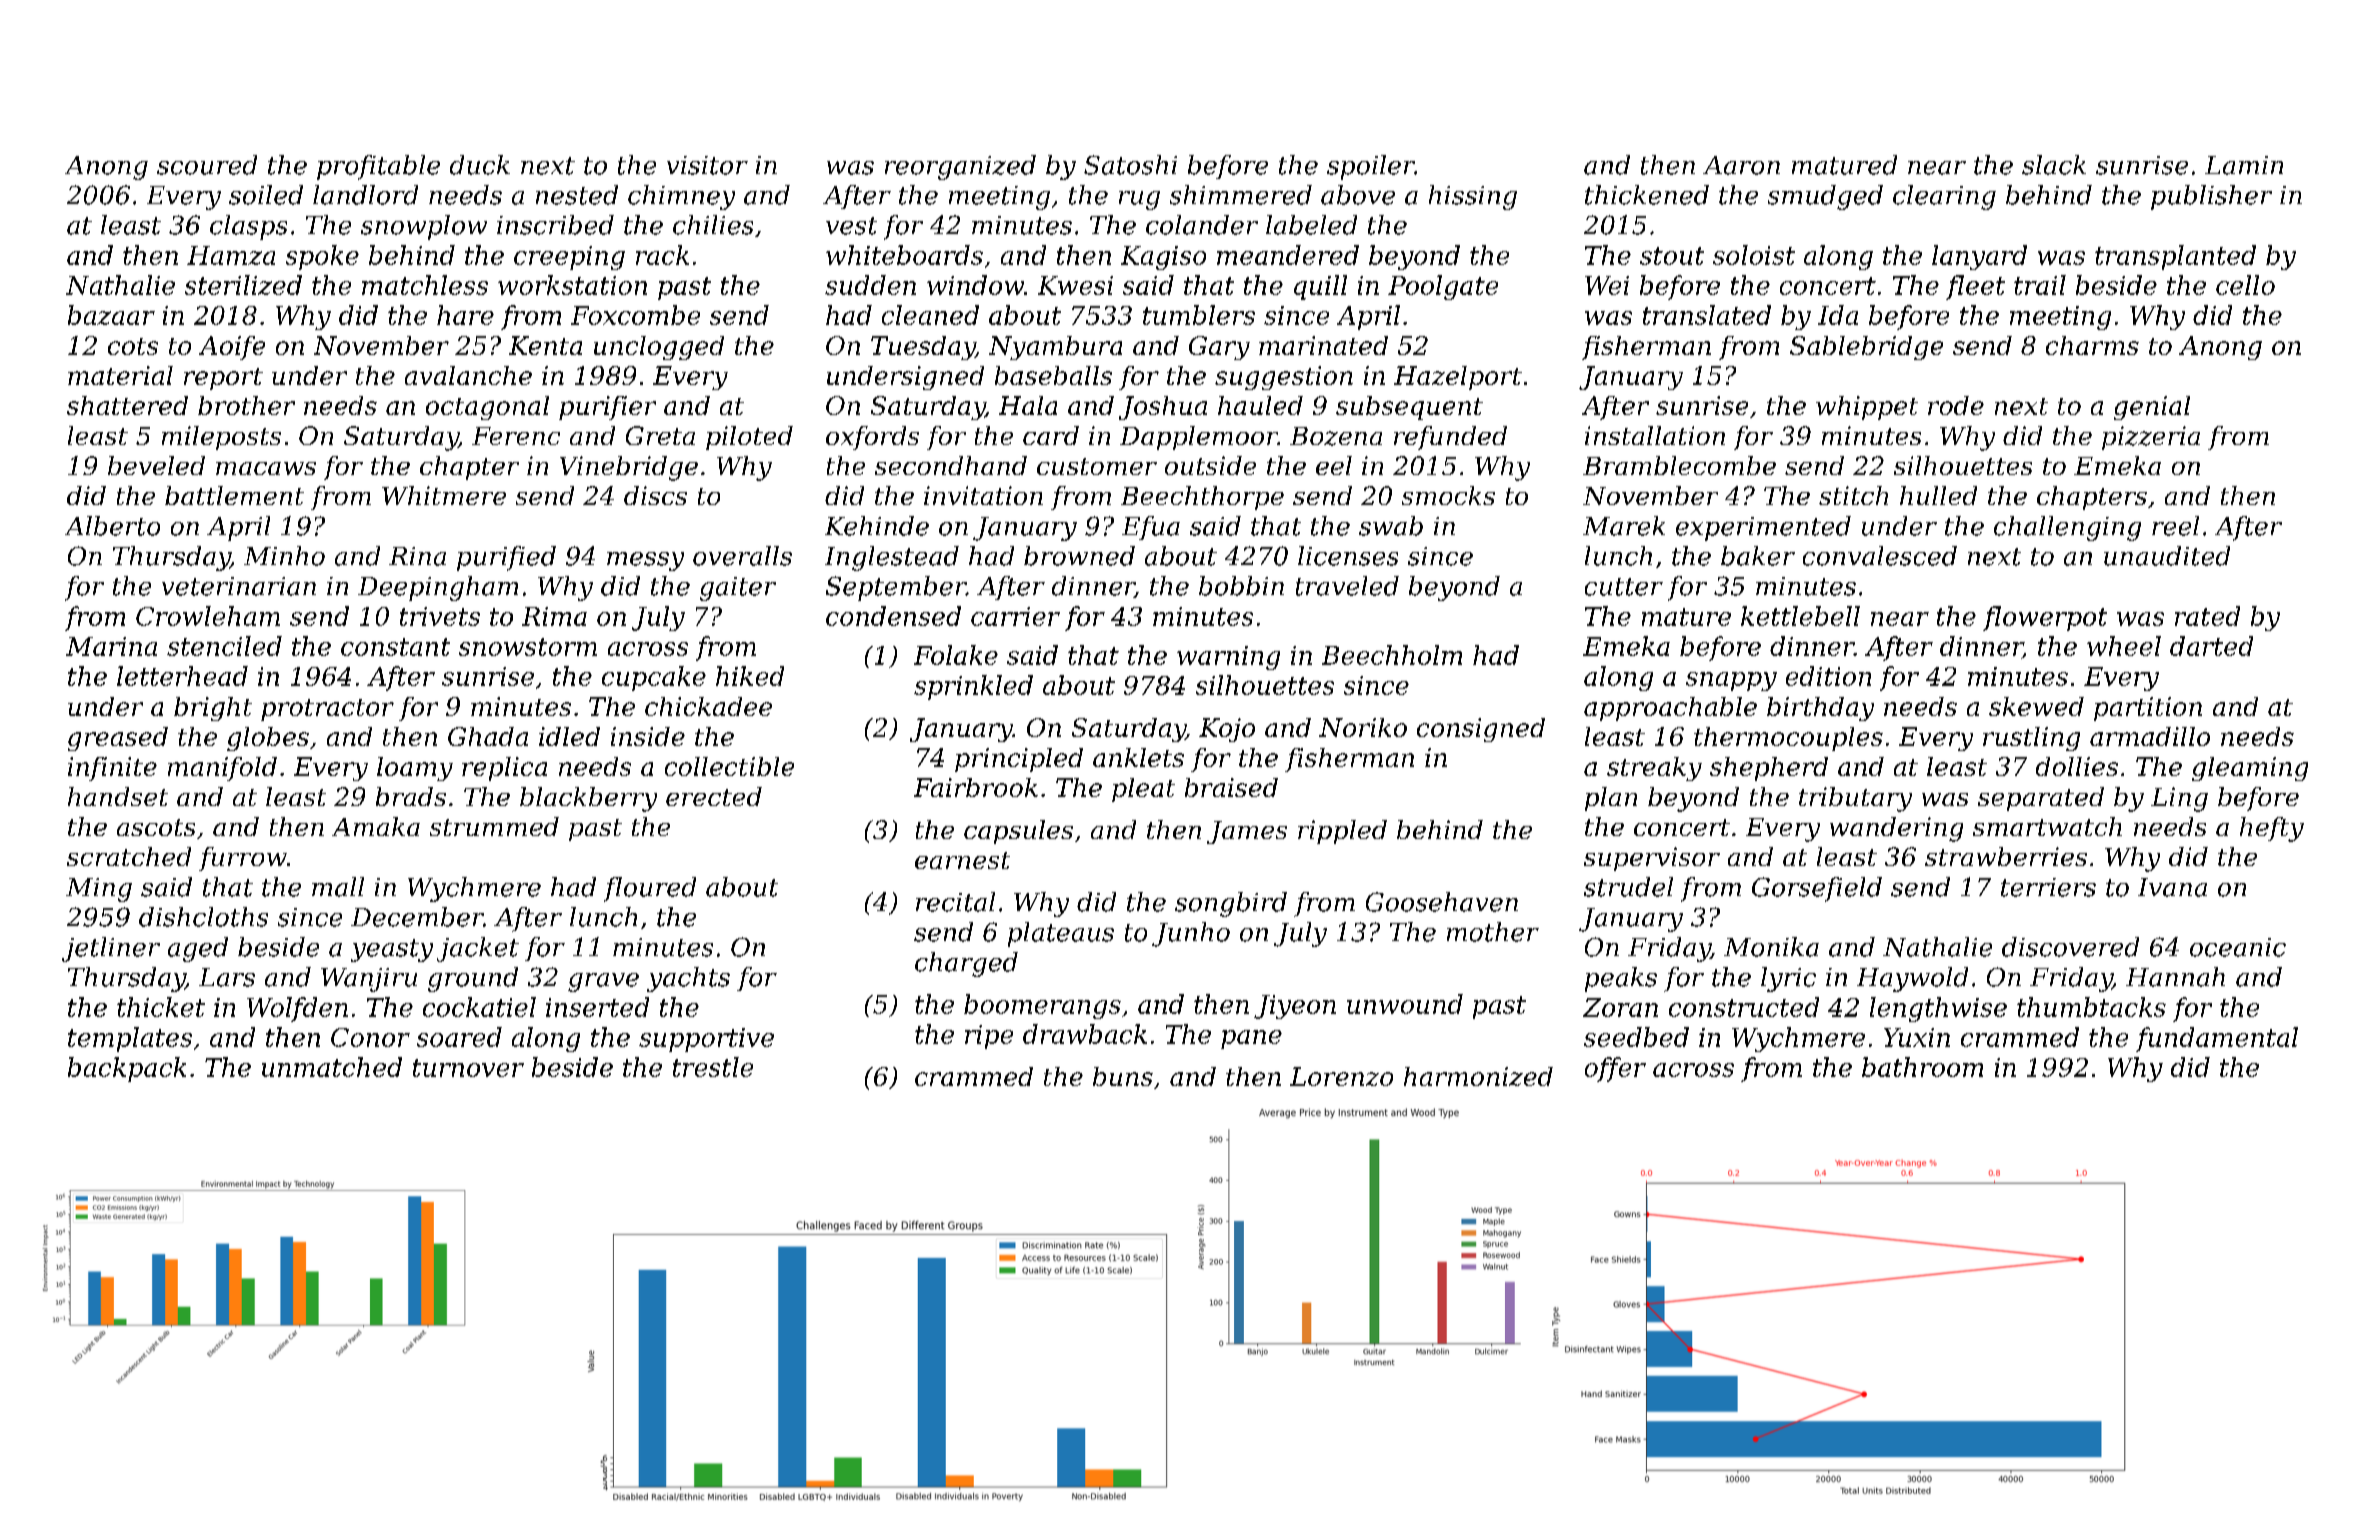  Describe the element at coordinates (1481, 730) in the document. I see `consigned` at that location.
